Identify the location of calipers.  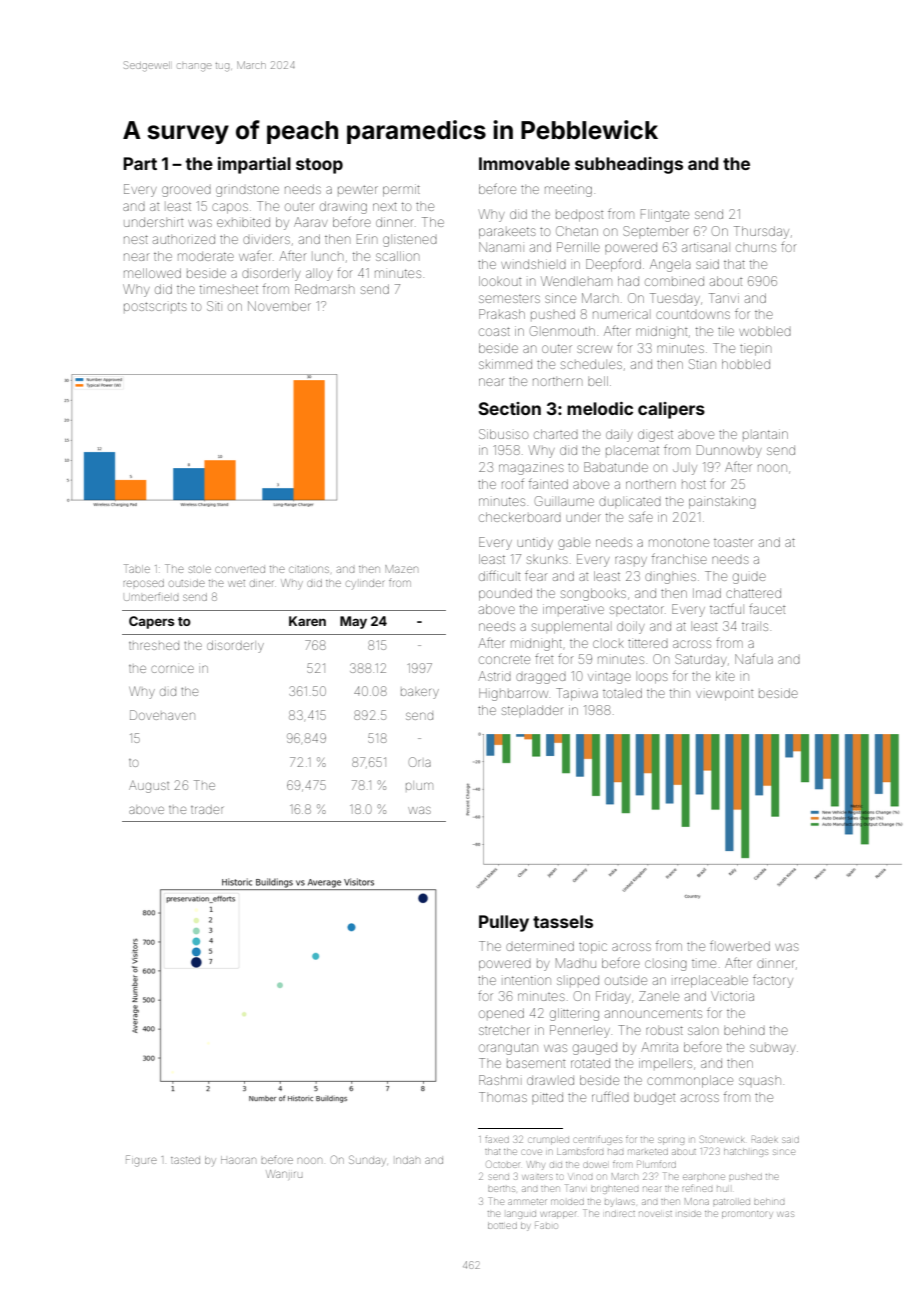
(671, 410).
